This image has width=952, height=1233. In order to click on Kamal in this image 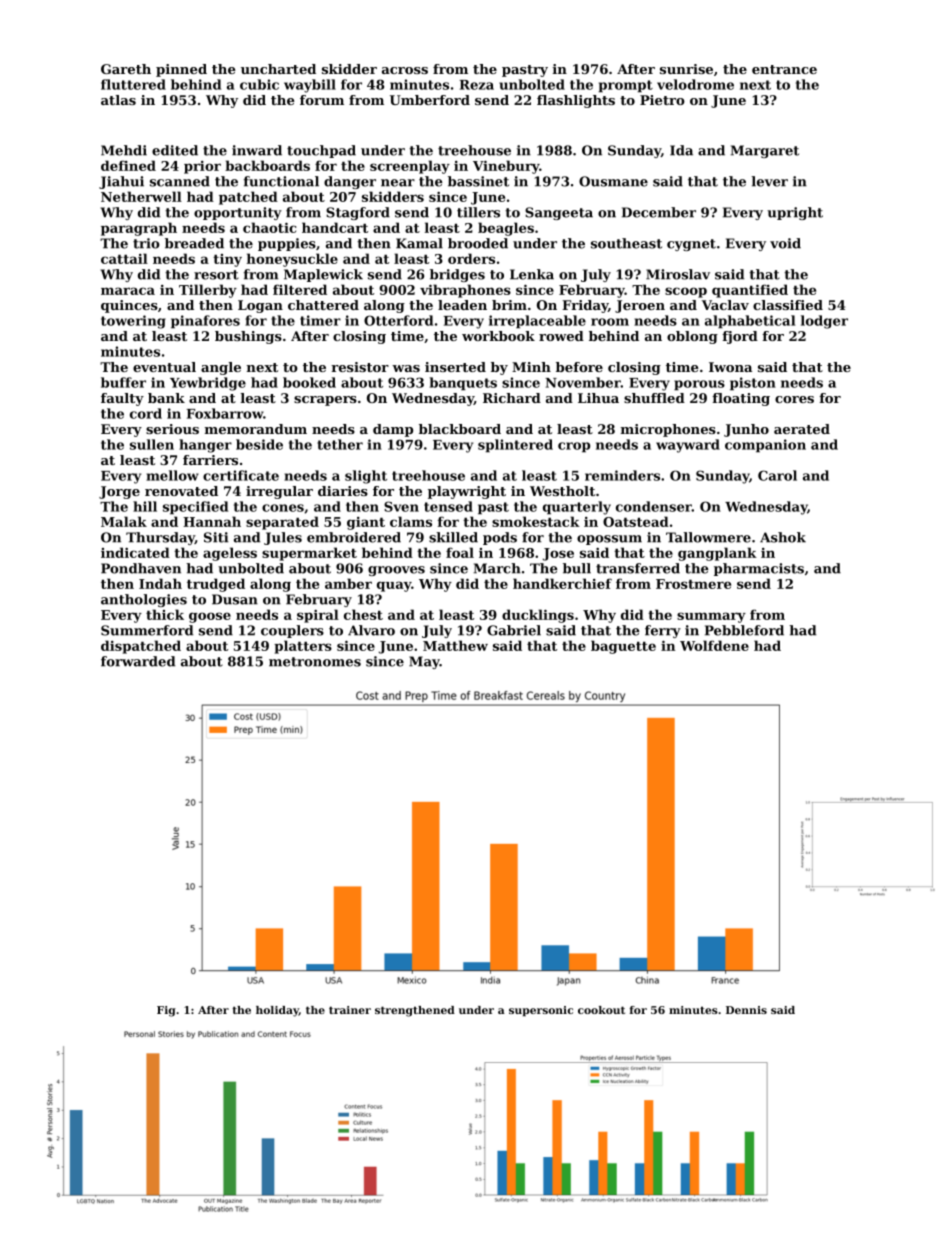, I will do `click(419, 243)`.
